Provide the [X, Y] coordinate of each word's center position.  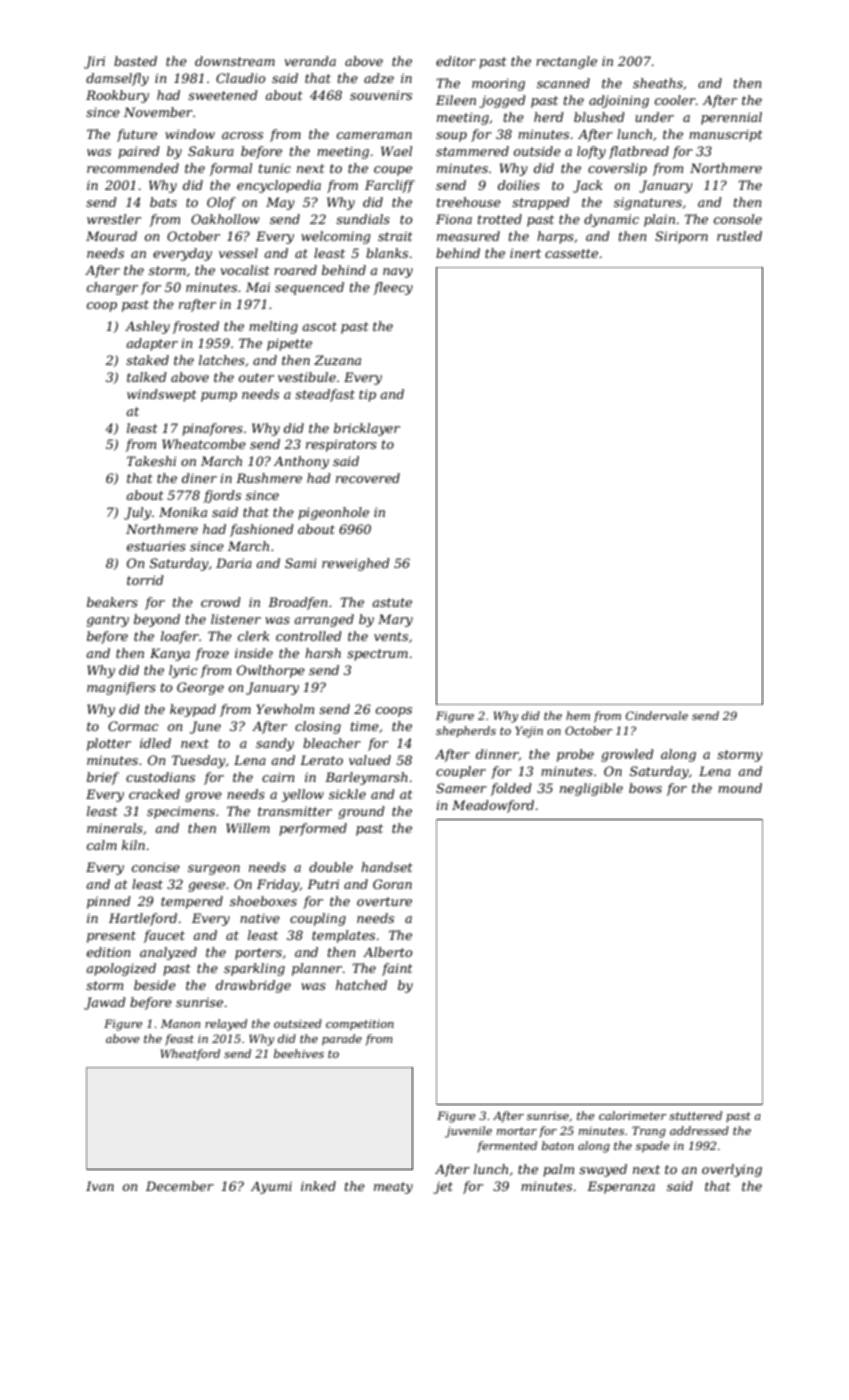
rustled [739, 236]
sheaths [658, 83]
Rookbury [117, 96]
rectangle [566, 62]
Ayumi [271, 1187]
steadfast [325, 395]
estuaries [156, 546]
